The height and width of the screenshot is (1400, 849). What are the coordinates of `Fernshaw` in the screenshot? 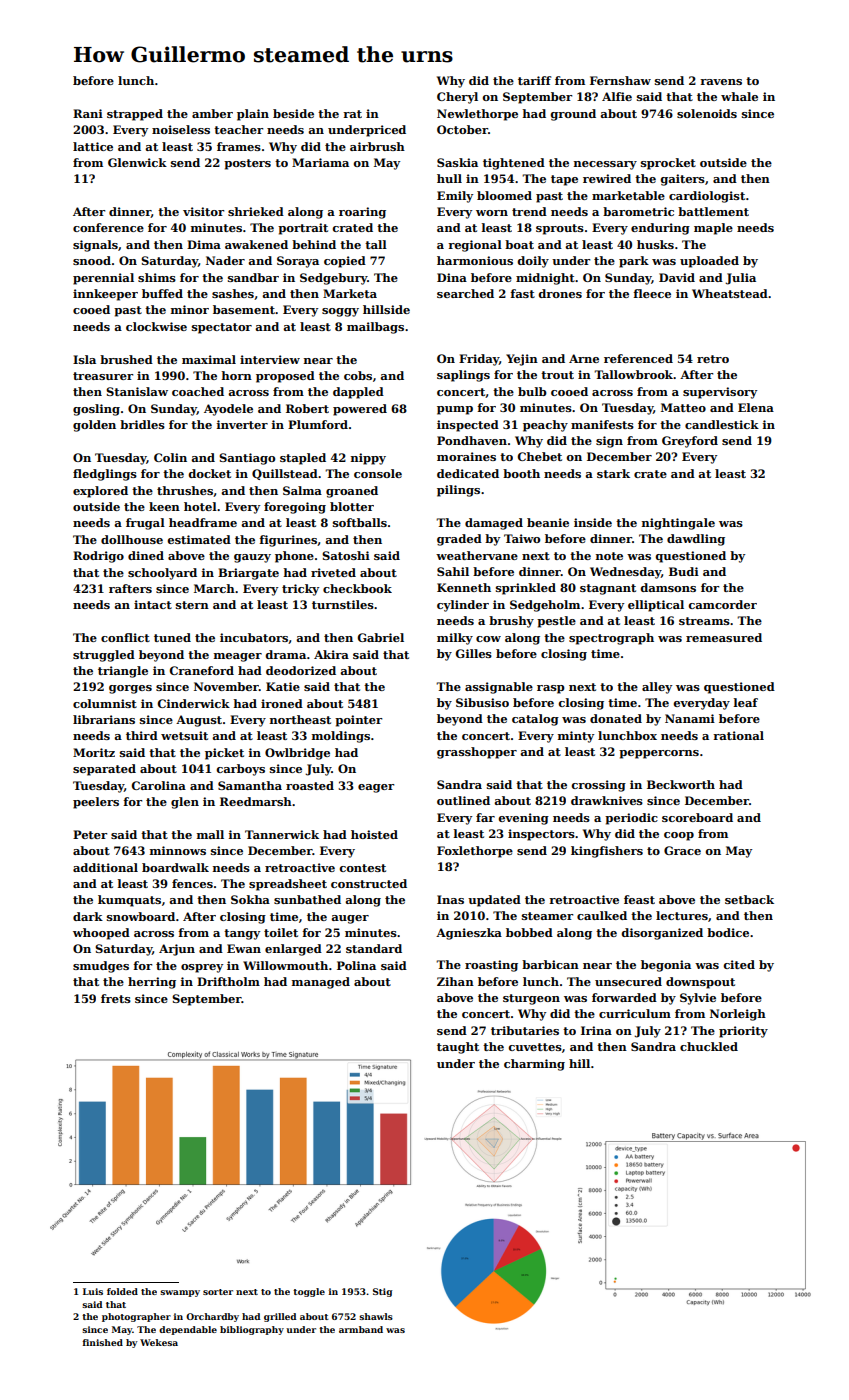 It's located at (620, 80).
